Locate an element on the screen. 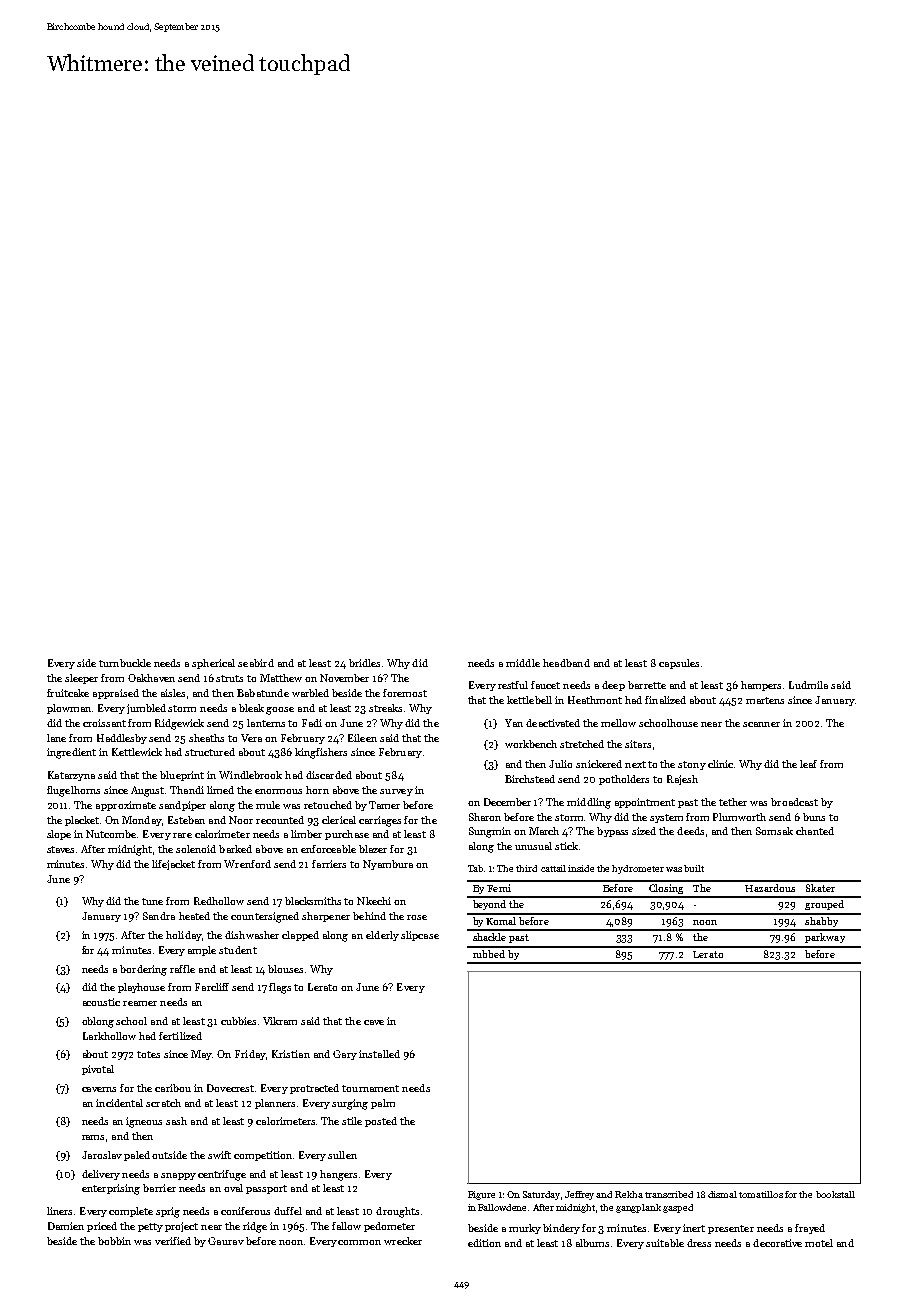  dismal is located at coordinates (722, 1194).
